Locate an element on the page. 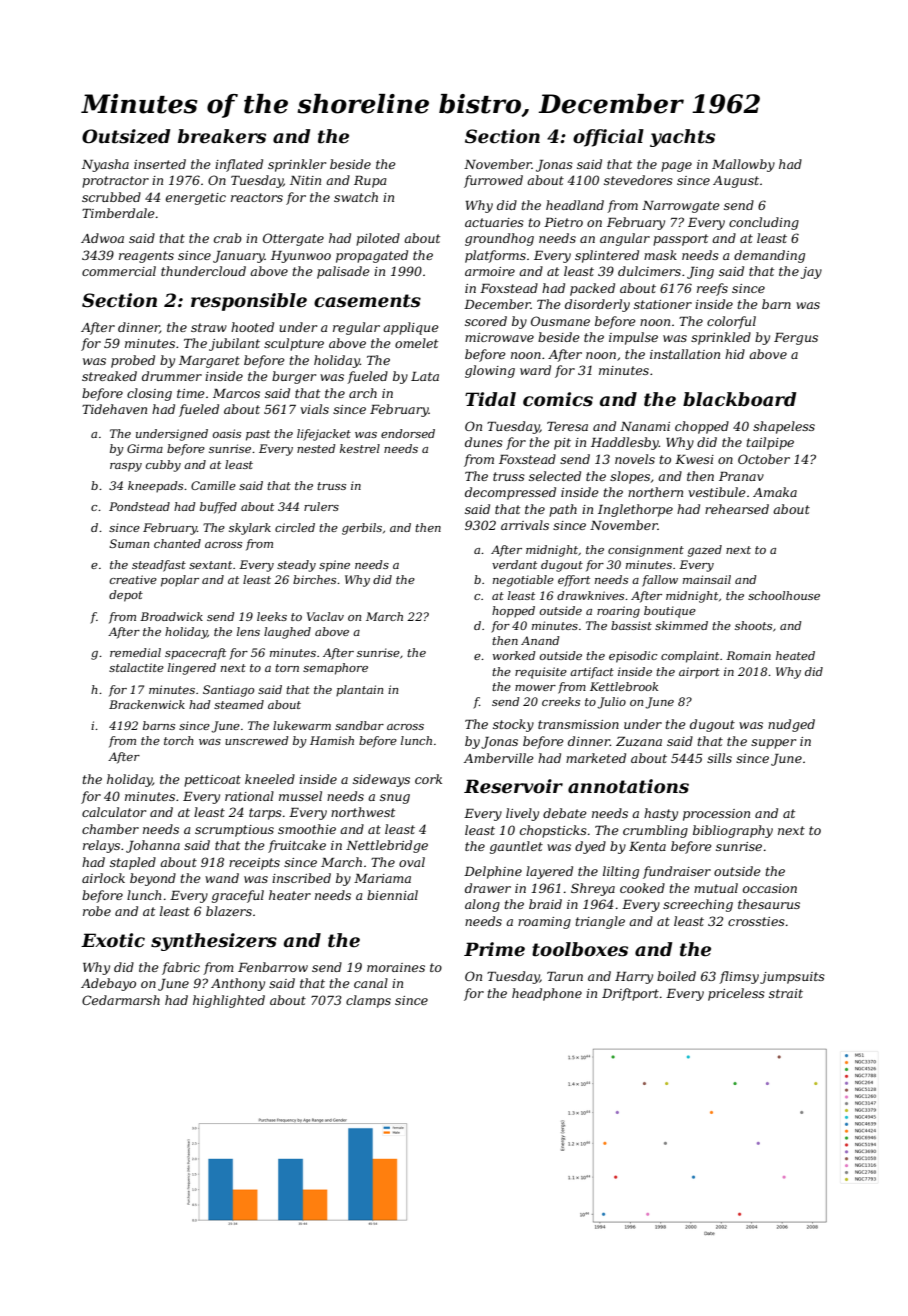 This document has width=908, height=1316. verdant is located at coordinates (514, 564).
